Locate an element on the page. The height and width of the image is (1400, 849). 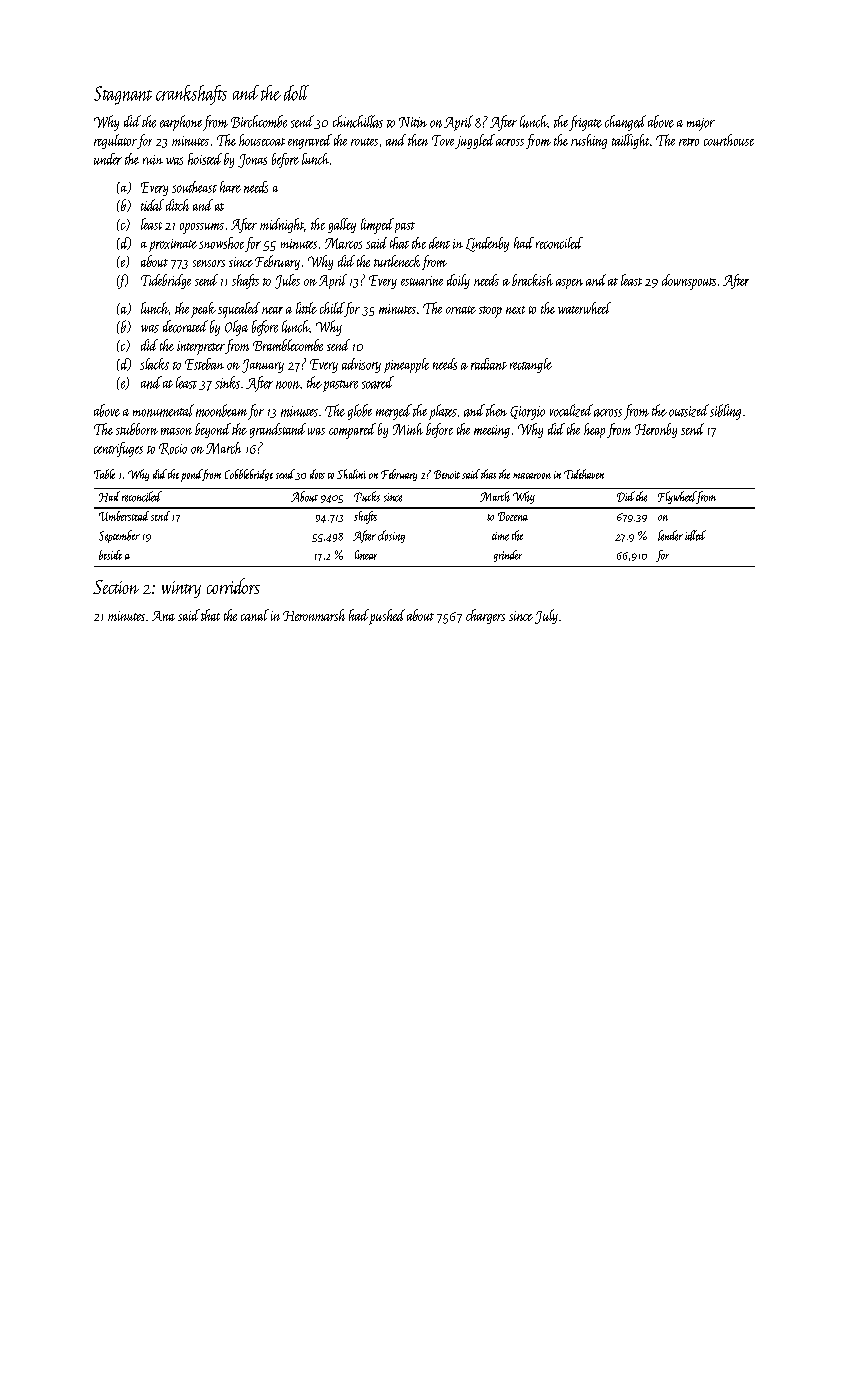
corridors is located at coordinates (233, 586).
